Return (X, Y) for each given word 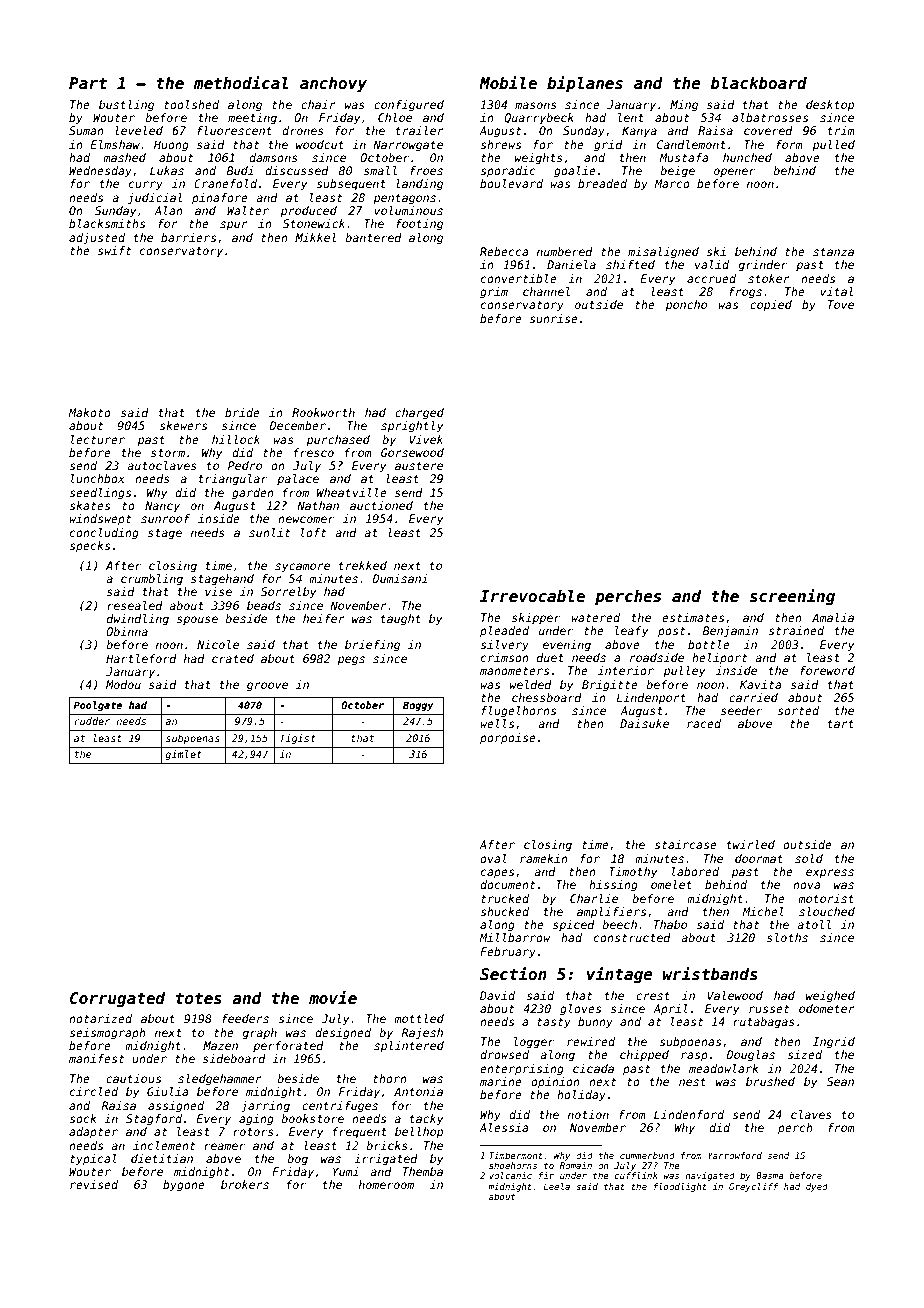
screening (792, 597)
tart (841, 724)
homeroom (386, 1184)
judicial (155, 199)
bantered (373, 237)
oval (493, 858)
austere (419, 466)
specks (89, 547)
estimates (693, 617)
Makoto (89, 412)
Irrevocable (532, 596)
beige (677, 172)
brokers (245, 1184)
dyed (817, 1187)
